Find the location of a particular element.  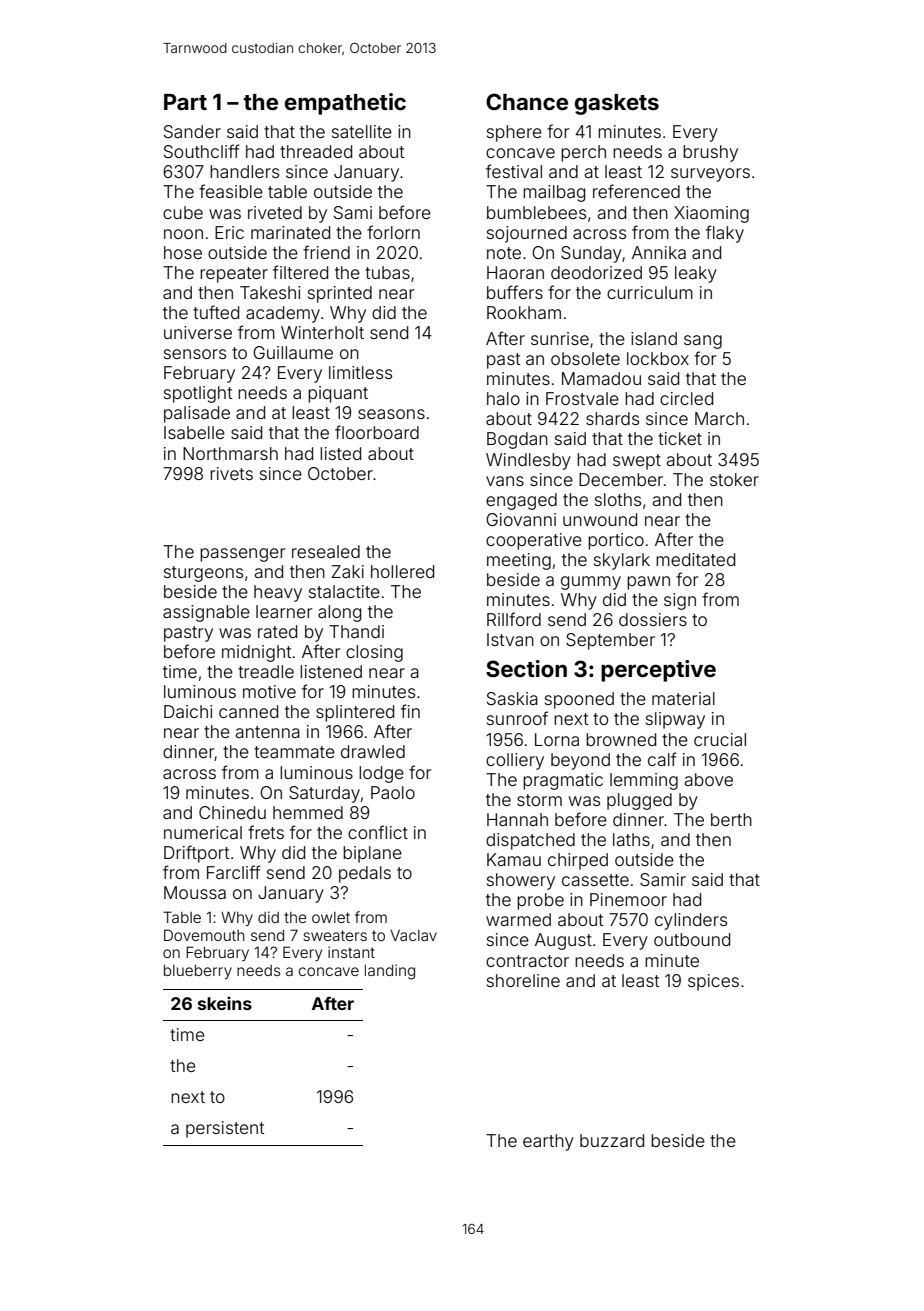

tubas is located at coordinates (387, 272).
